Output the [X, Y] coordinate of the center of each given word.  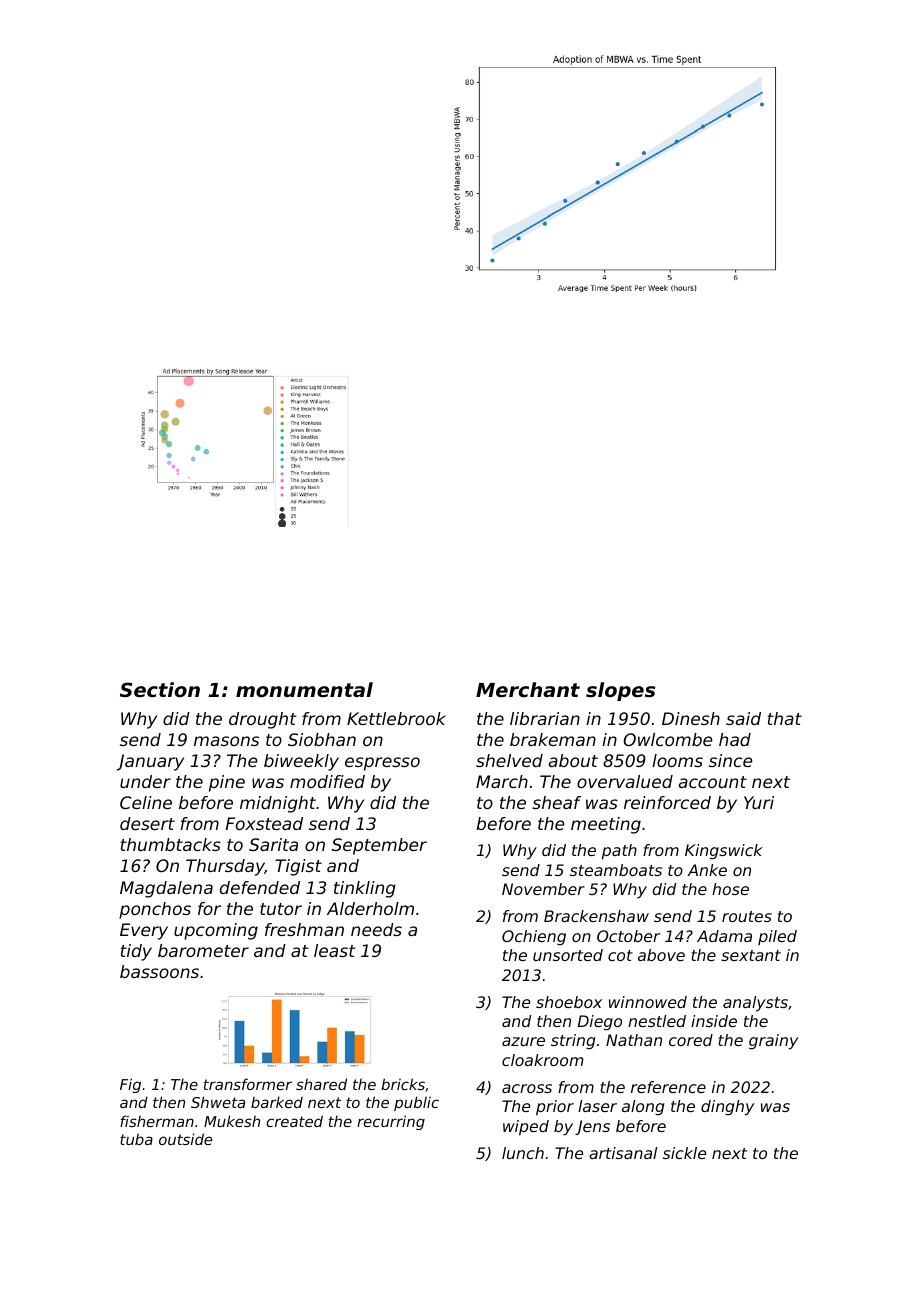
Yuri [759, 802]
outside [185, 1139]
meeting [606, 825]
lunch [523, 1153]
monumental [304, 689]
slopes [620, 691]
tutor [281, 909]
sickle [684, 1153]
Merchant [528, 689]
